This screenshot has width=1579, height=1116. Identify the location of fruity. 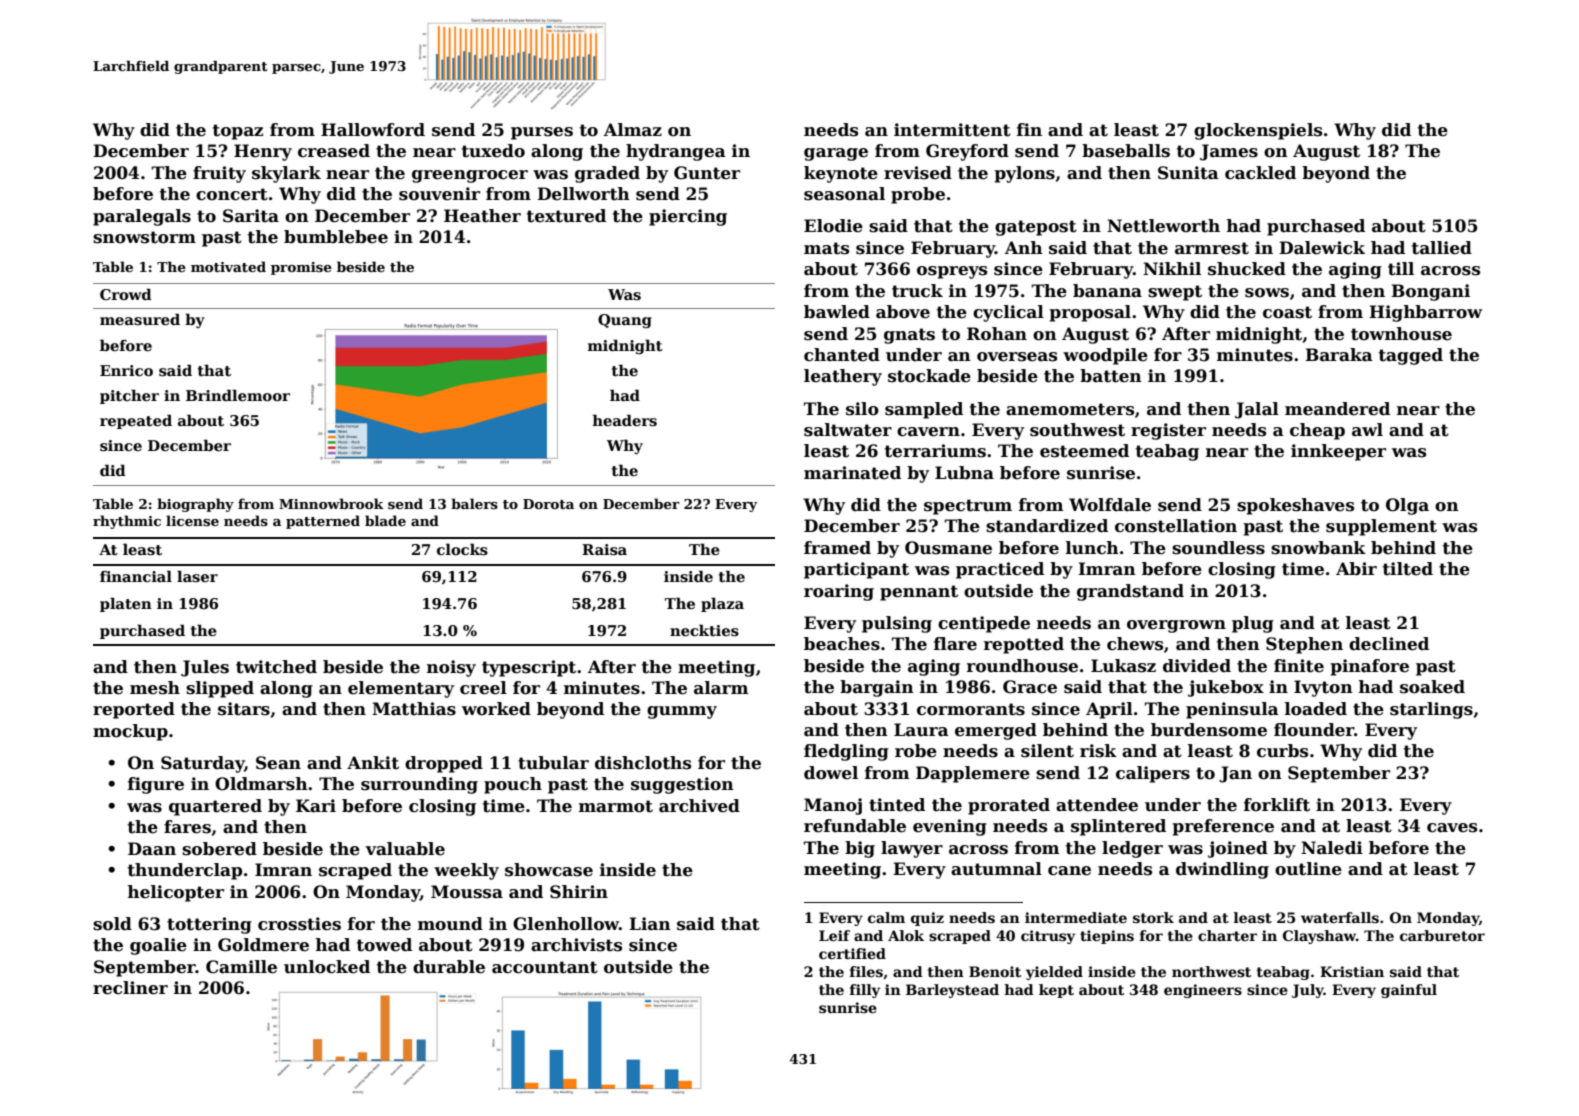
(219, 174).
